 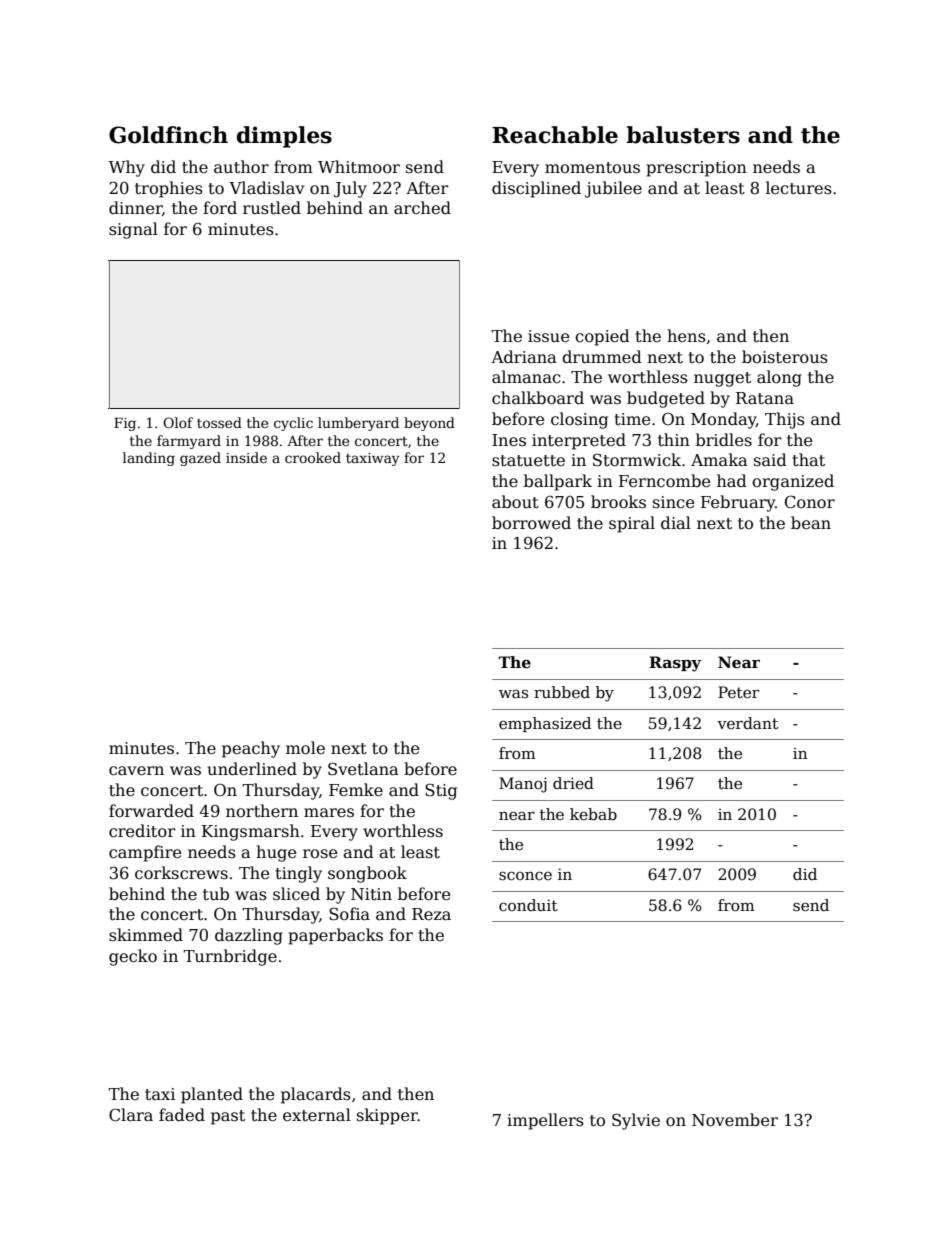 What do you see at coordinates (675, 664) in the screenshot?
I see `Raspy` at bounding box center [675, 664].
